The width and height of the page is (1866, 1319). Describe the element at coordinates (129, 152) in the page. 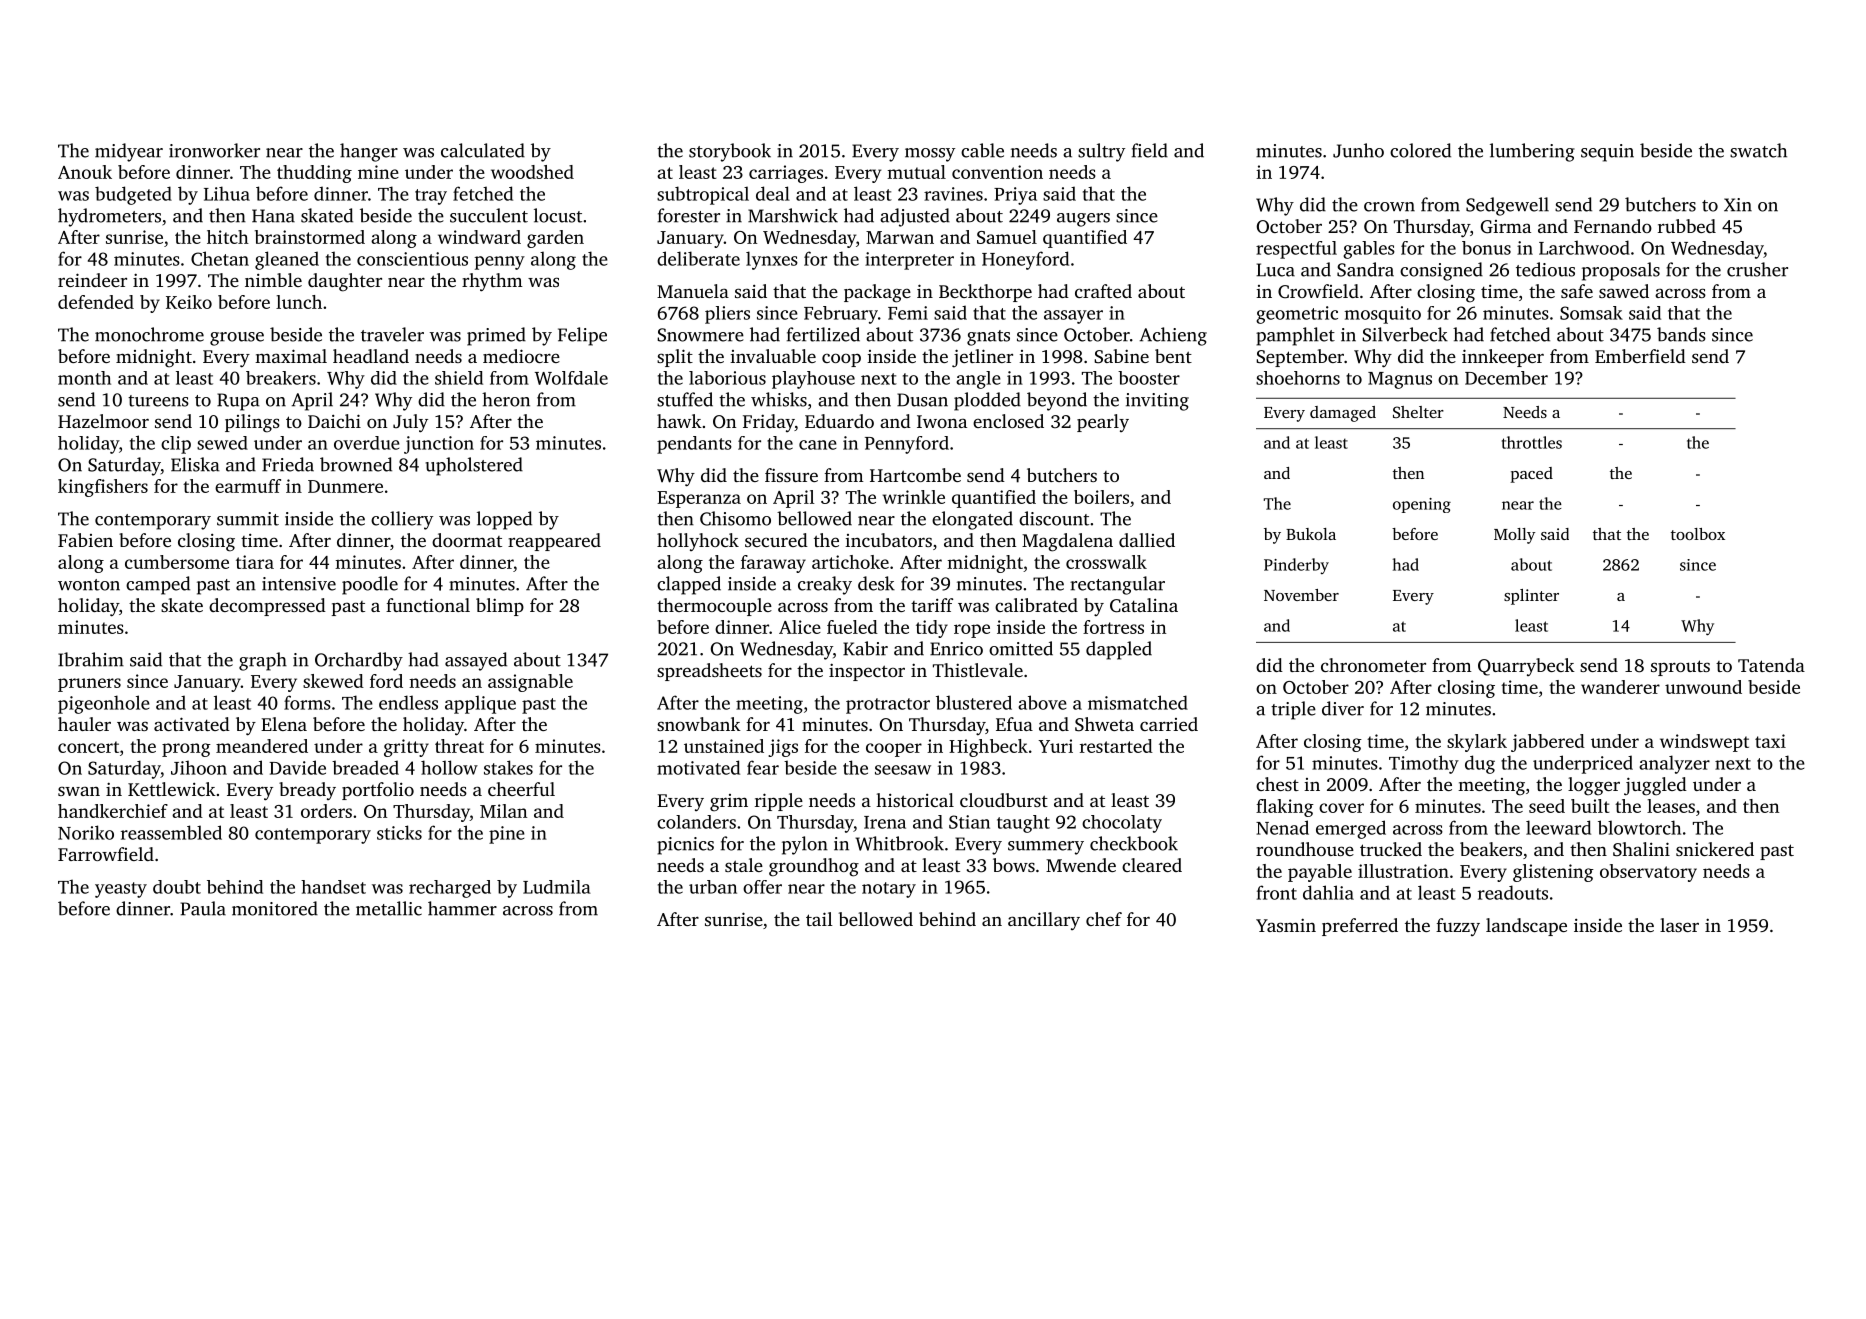

I see `midyear` at that location.
